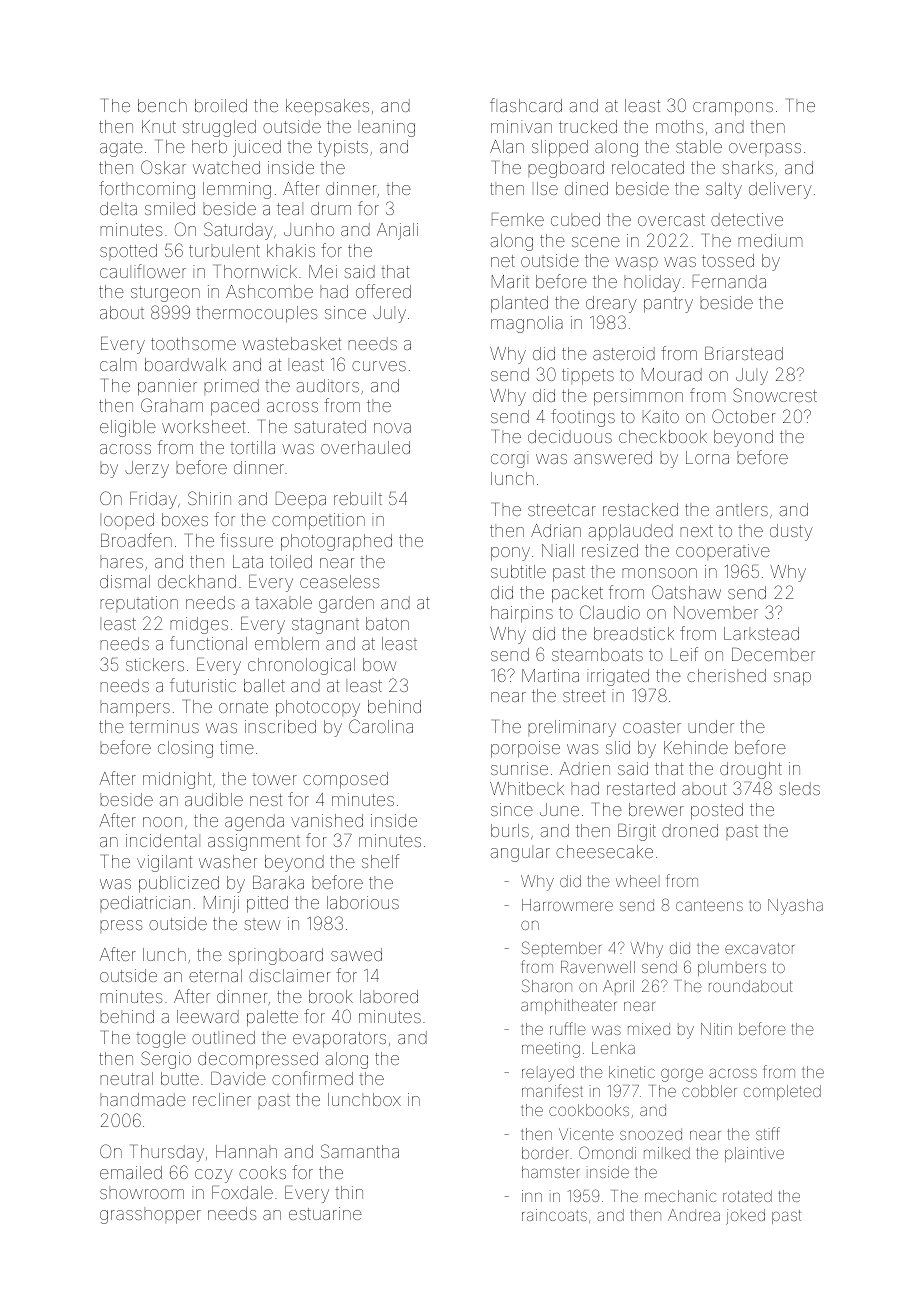 The image size is (924, 1311). Describe the element at coordinates (509, 459) in the page. I see `corgi` at that location.
